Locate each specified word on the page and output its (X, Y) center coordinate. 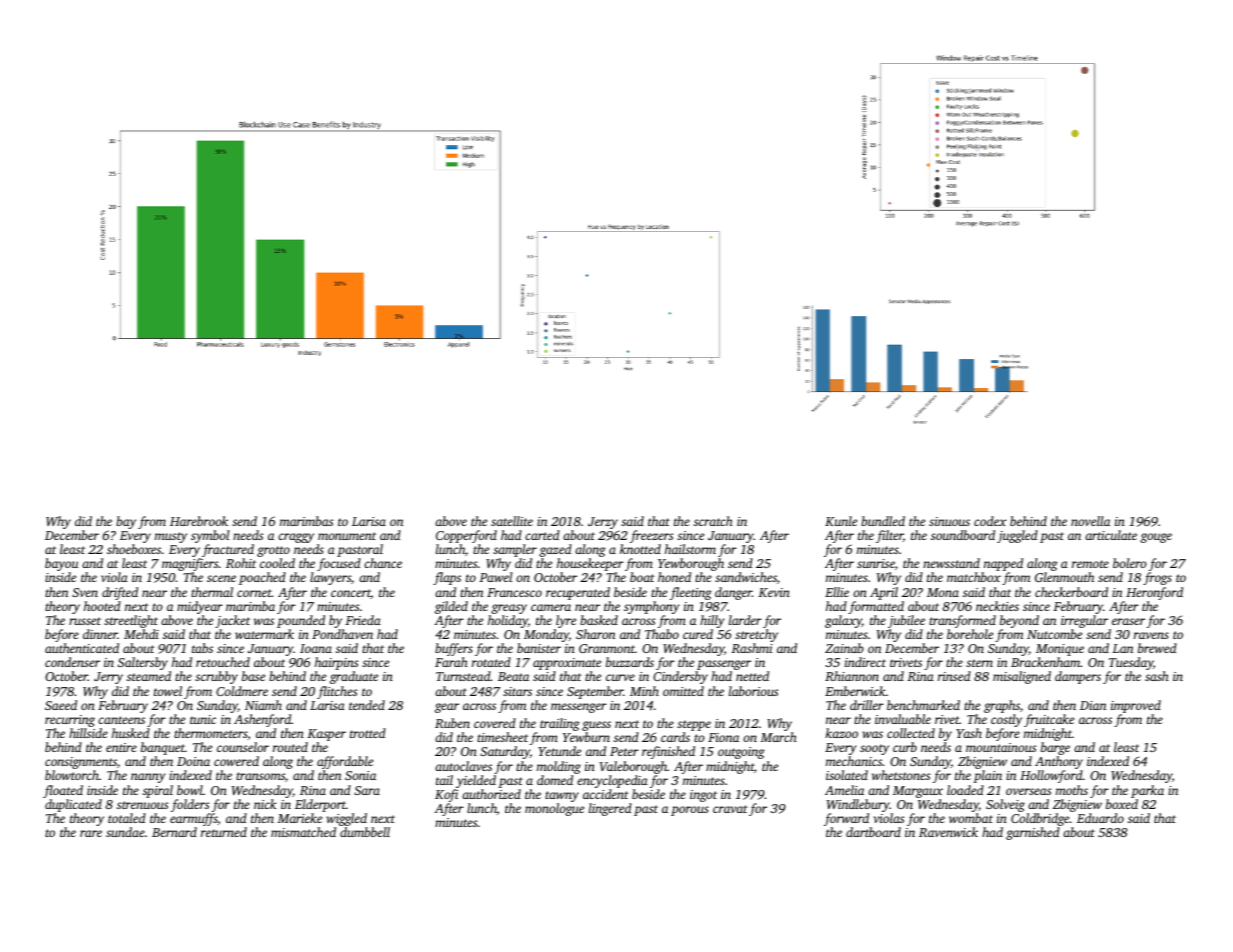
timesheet (502, 737)
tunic (203, 719)
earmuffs (194, 819)
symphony (651, 607)
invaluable (903, 719)
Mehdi (141, 634)
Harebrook (199, 521)
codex (990, 521)
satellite (512, 521)
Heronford (1154, 593)
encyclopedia (612, 781)
